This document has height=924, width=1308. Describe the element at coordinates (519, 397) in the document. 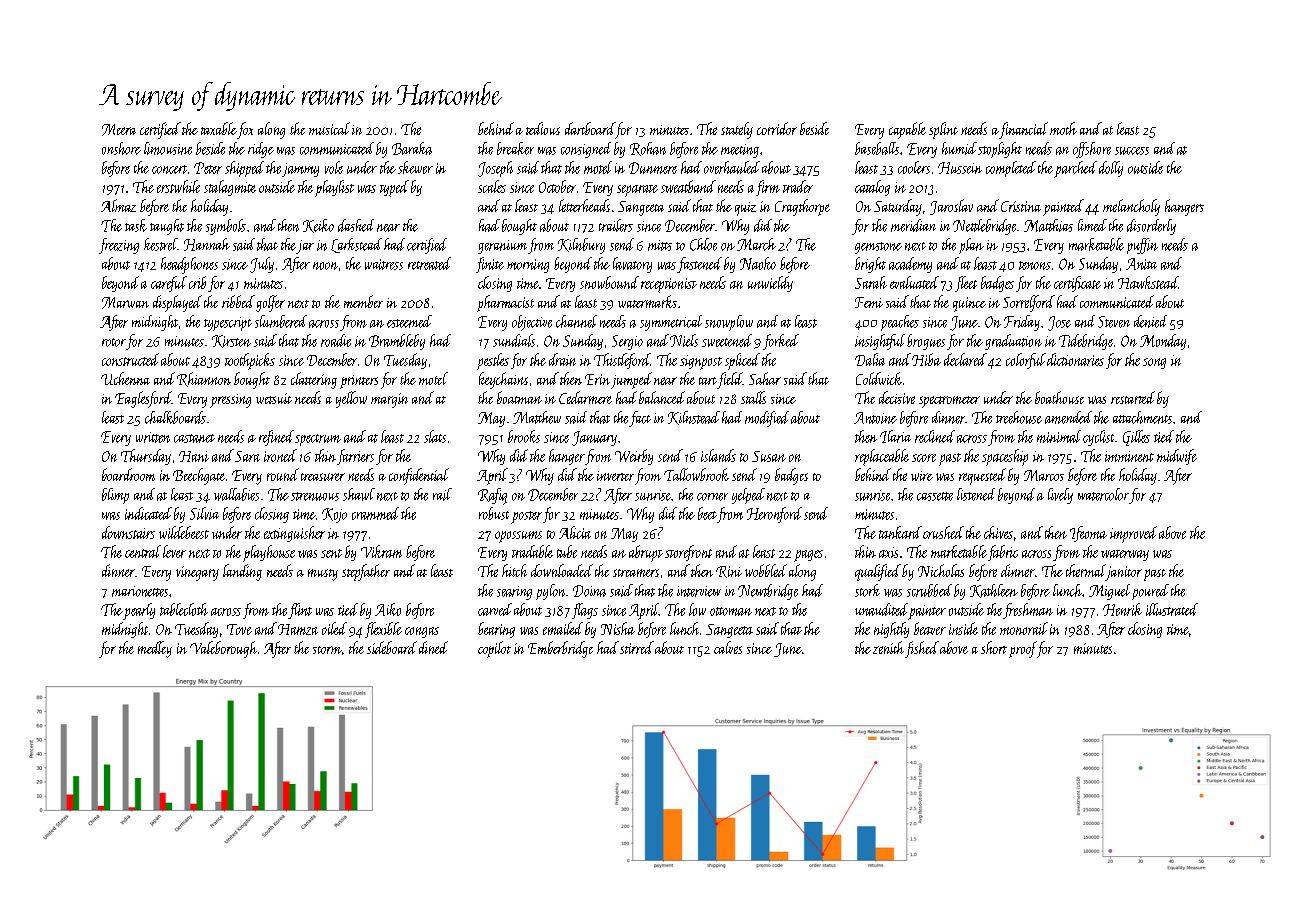

I see `boatman` at that location.
